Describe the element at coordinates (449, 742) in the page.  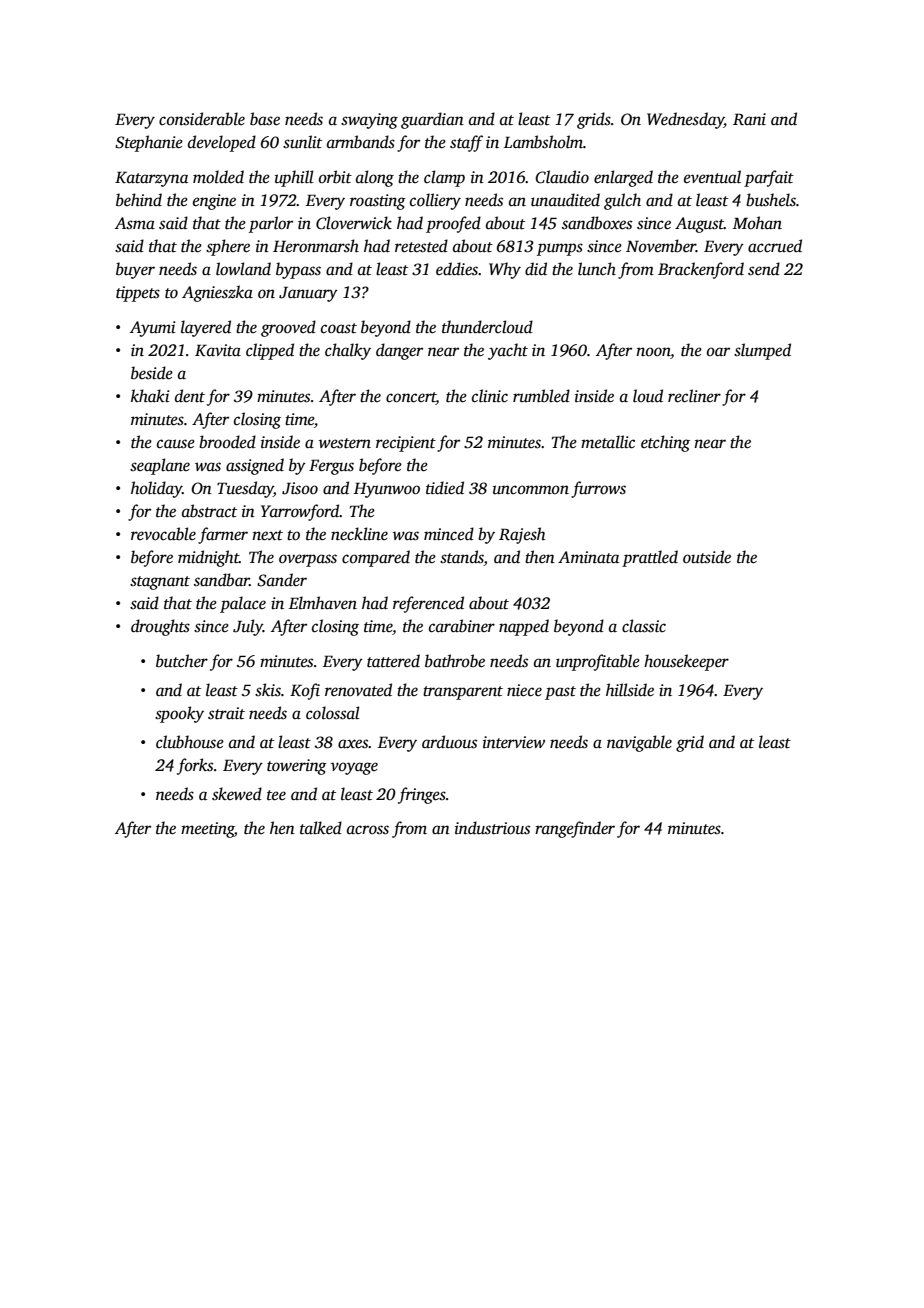
I see `arduous` at that location.
